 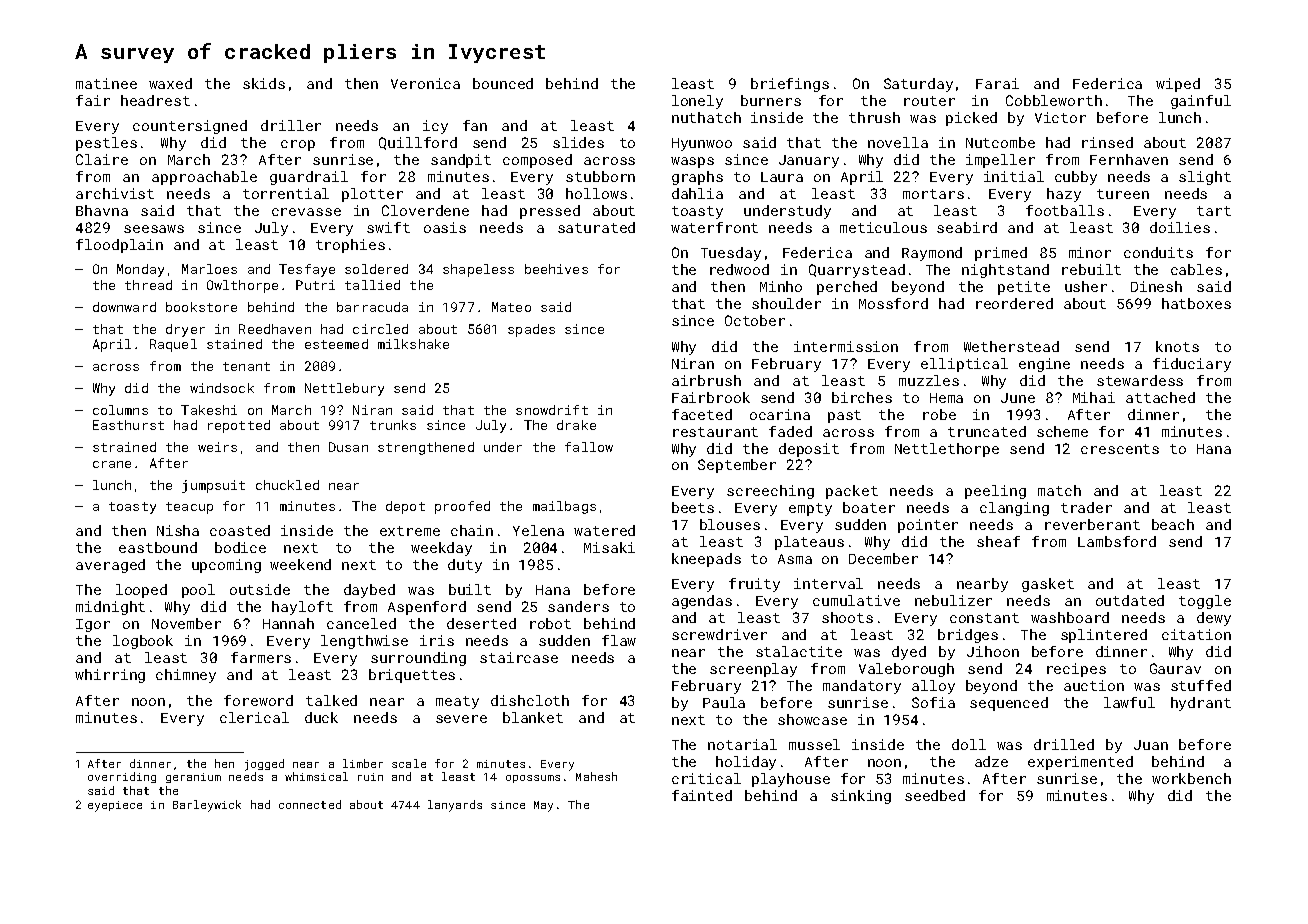 I want to click on Farai, so click(x=997, y=83).
